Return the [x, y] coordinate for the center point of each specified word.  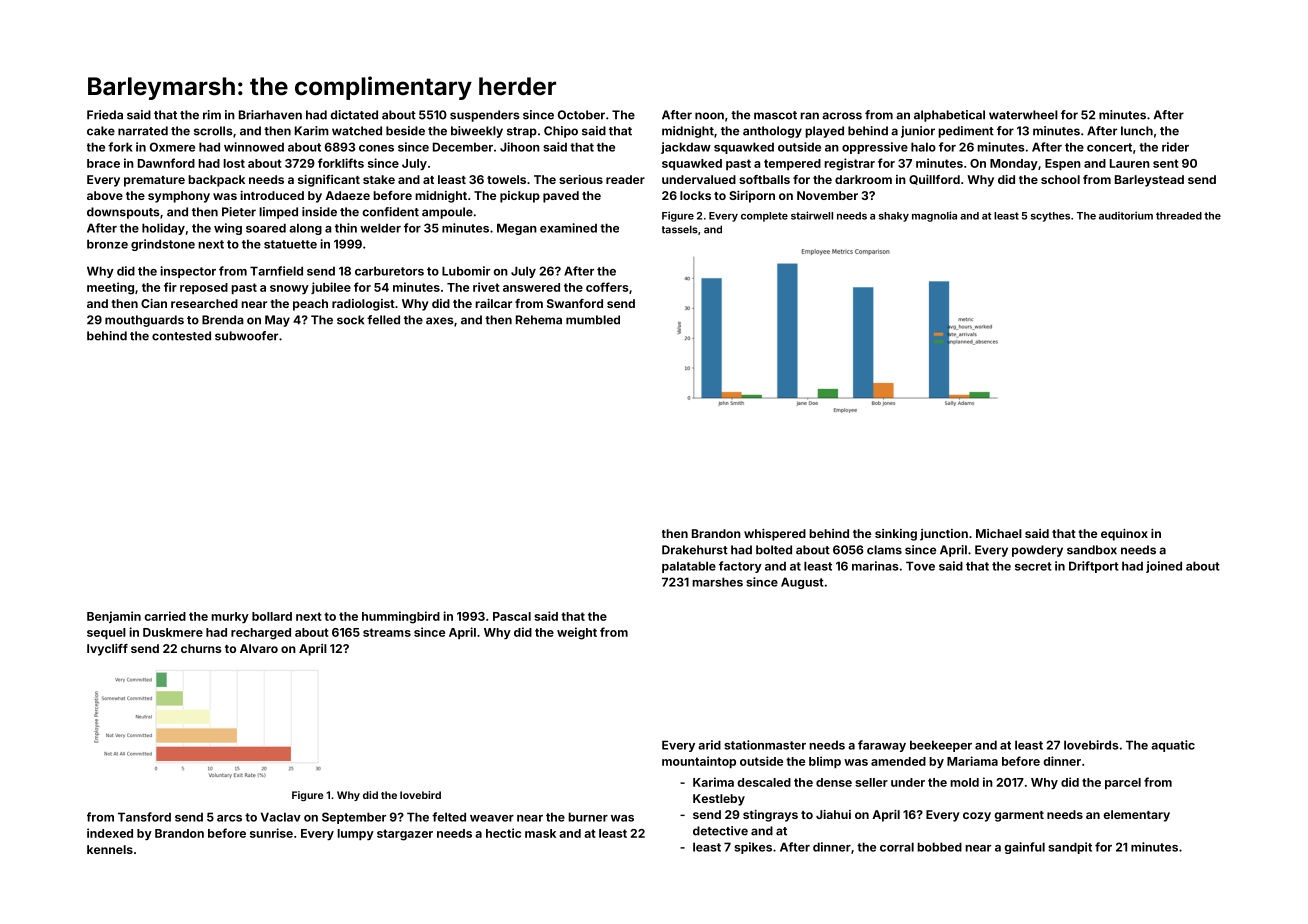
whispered [775, 535]
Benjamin [114, 617]
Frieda [105, 115]
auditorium [1126, 215]
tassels [680, 229]
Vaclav [281, 817]
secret [1033, 566]
